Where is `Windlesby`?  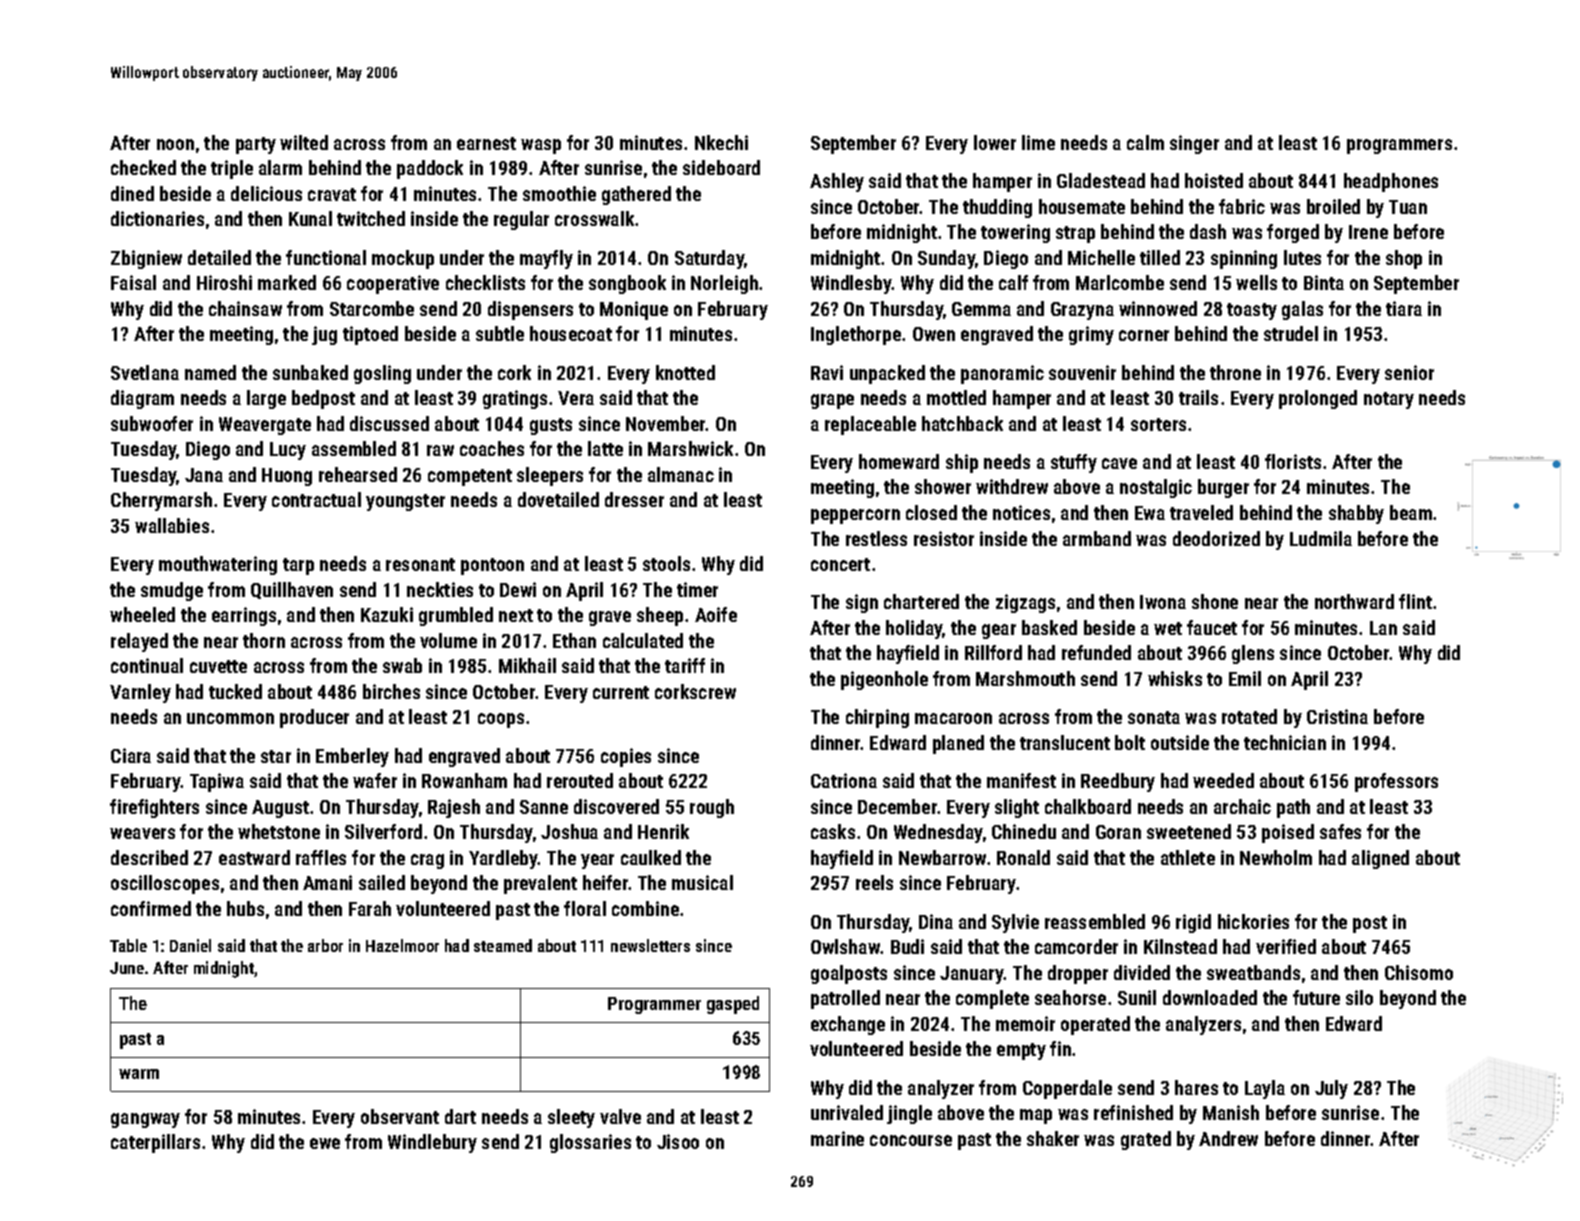
Windlesby is located at coordinates (851, 284).
